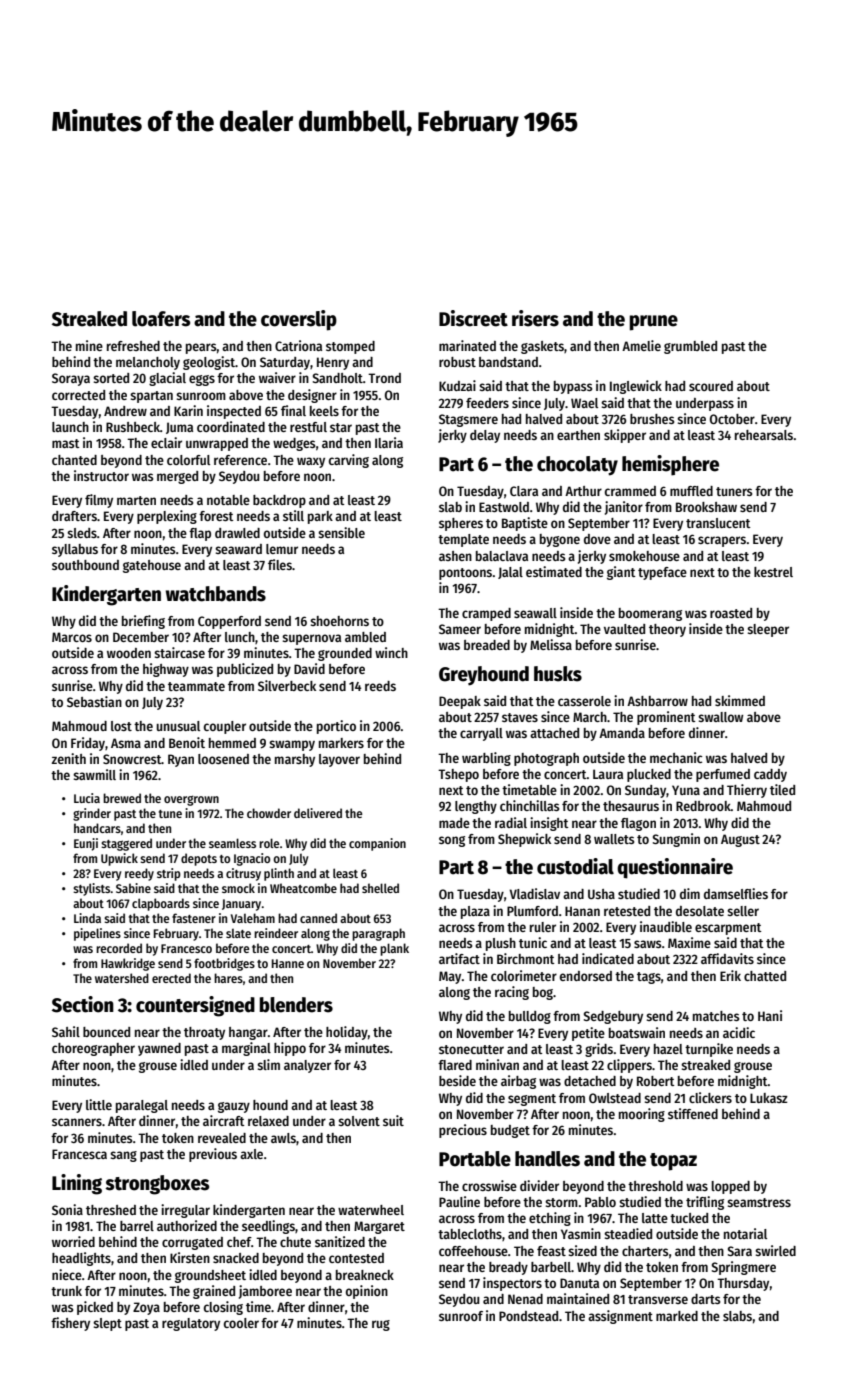 Image resolution: width=849 pixels, height=1400 pixels. Describe the element at coordinates (161, 319) in the screenshot. I see `loafers` at that location.
